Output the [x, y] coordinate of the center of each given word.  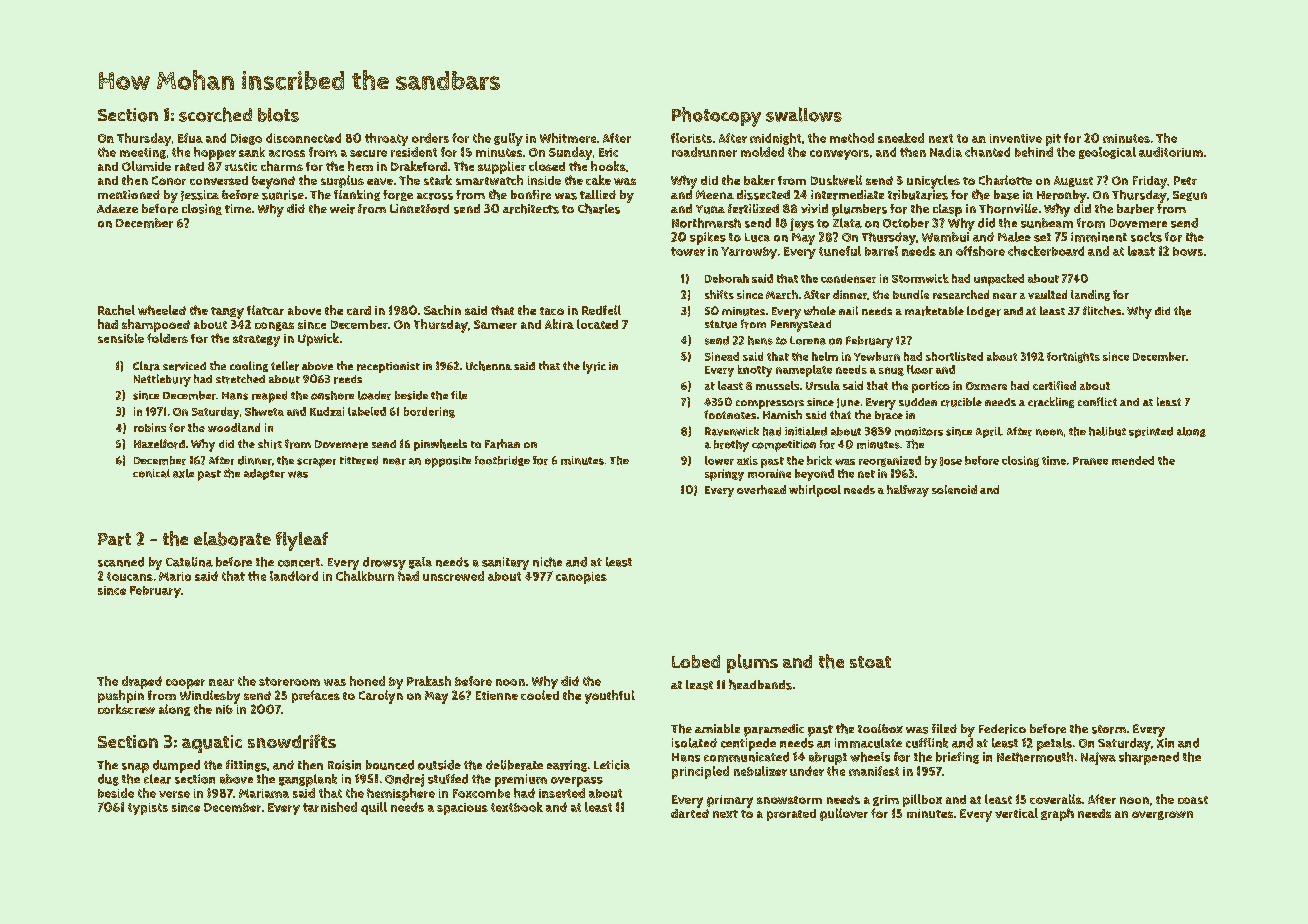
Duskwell [836, 180]
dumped [176, 766]
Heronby [1062, 196]
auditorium [1171, 152]
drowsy [384, 563]
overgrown [1162, 815]
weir [342, 209]
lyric [594, 367]
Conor [169, 180]
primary [730, 801]
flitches [1102, 310]
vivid [814, 208]
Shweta [264, 411]
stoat [870, 662]
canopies [581, 578]
